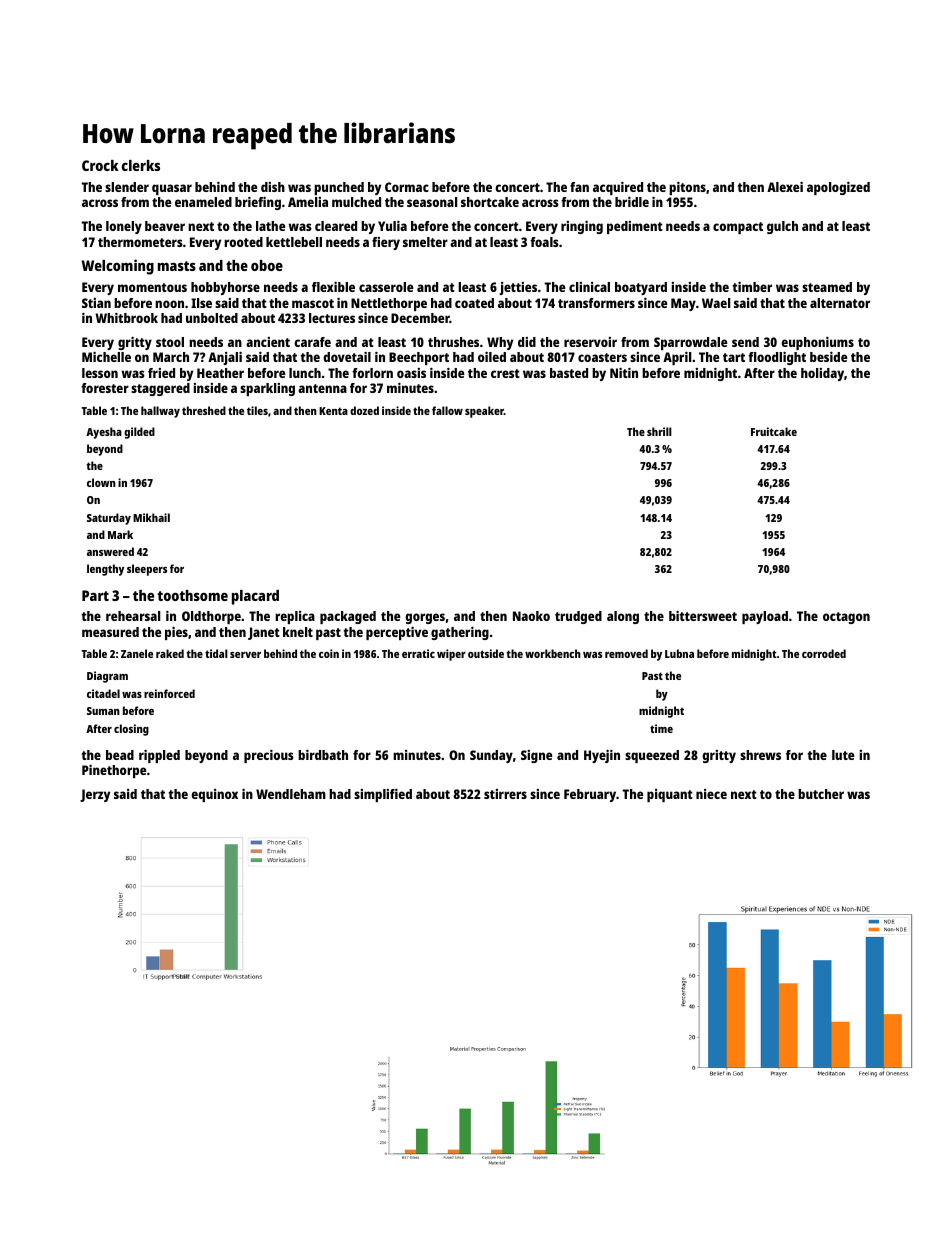 The height and width of the page is (1233, 952). Describe the element at coordinates (817, 343) in the page. I see `euphoniums` at that location.
